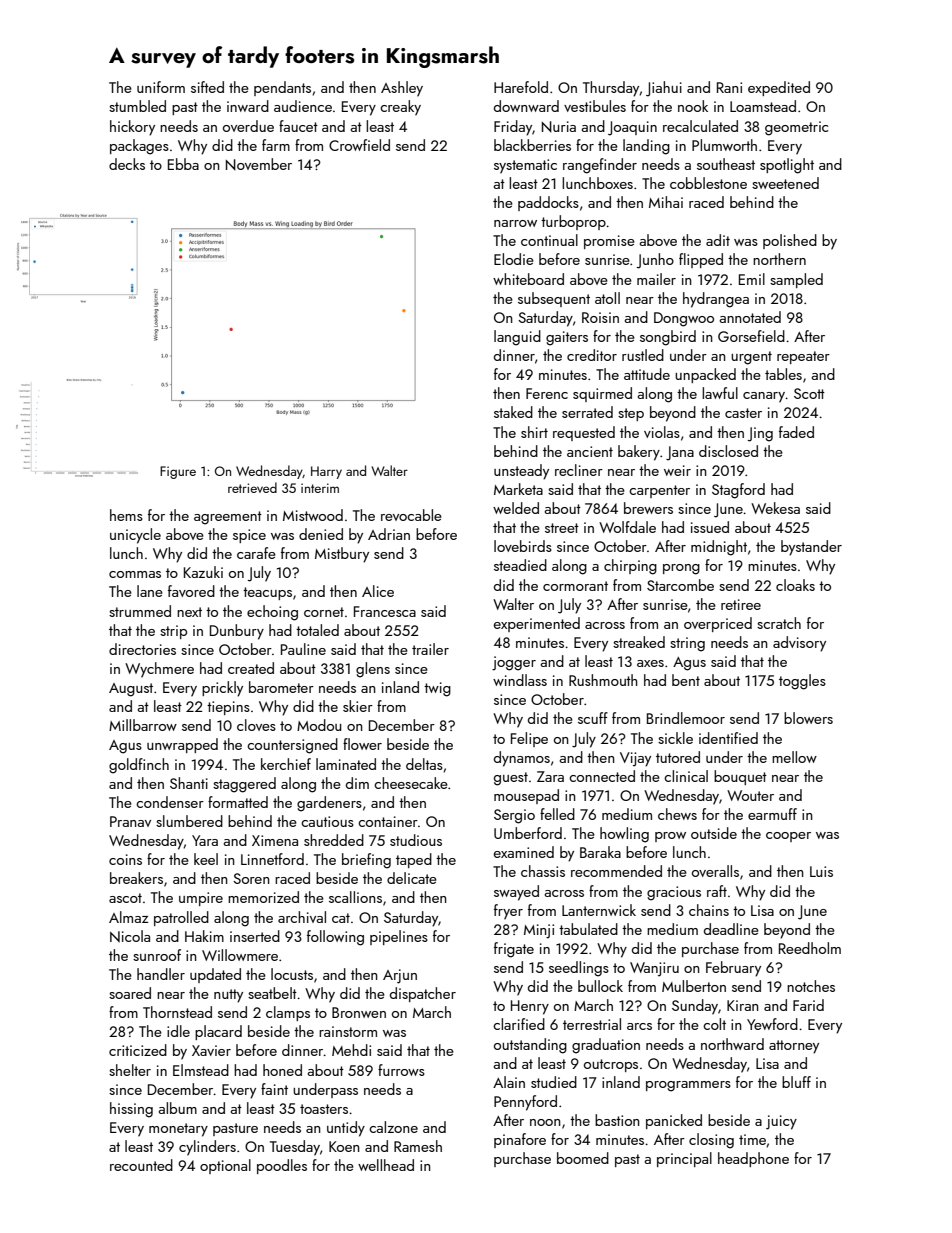  Describe the element at coordinates (520, 680) in the image. I see `windlass` at that location.
